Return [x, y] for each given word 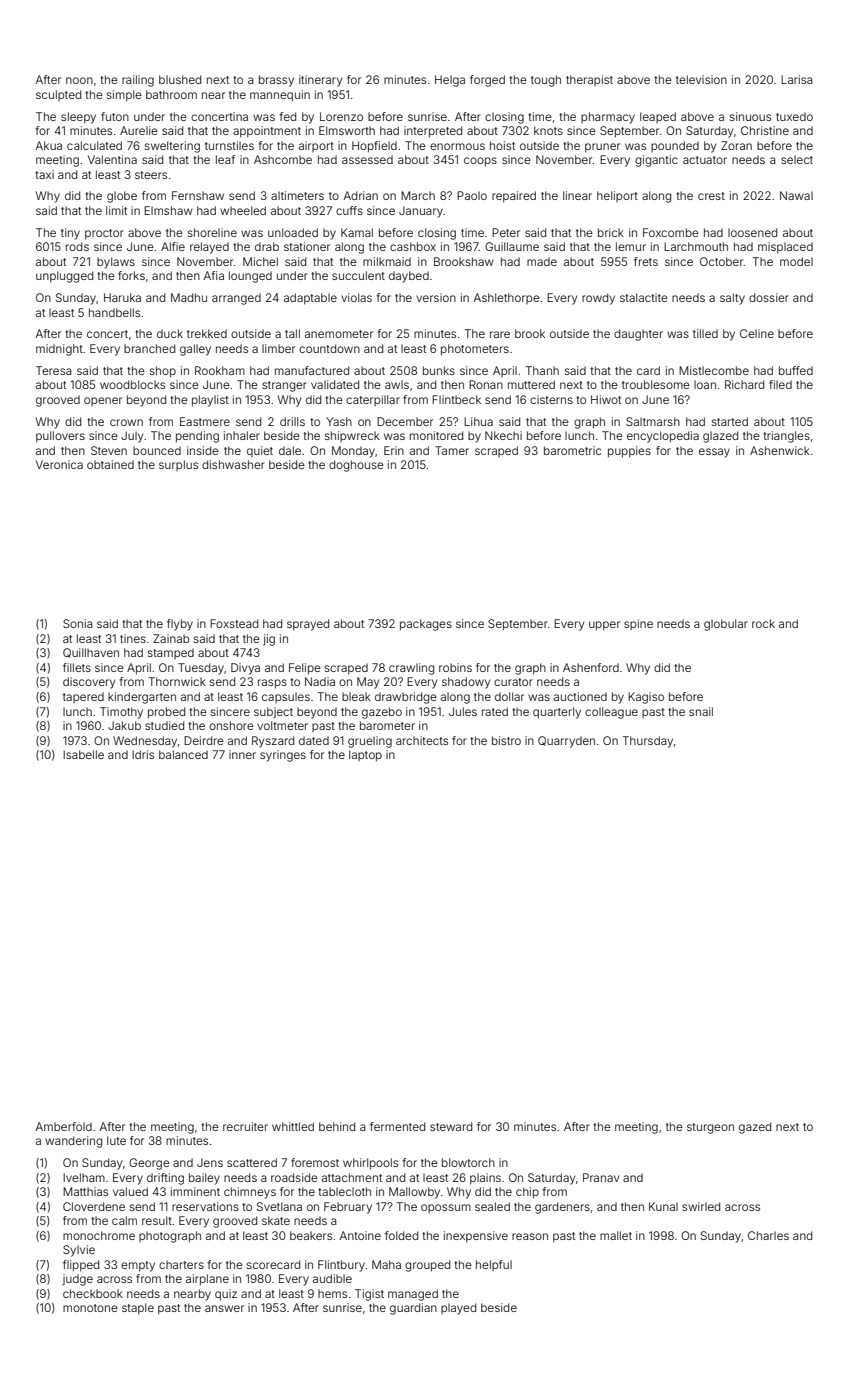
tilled [705, 333]
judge [78, 1280]
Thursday [647, 742]
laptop [365, 756]
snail [701, 711]
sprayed [308, 625]
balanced [183, 754]
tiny [70, 234]
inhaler [242, 435]
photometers [475, 350]
